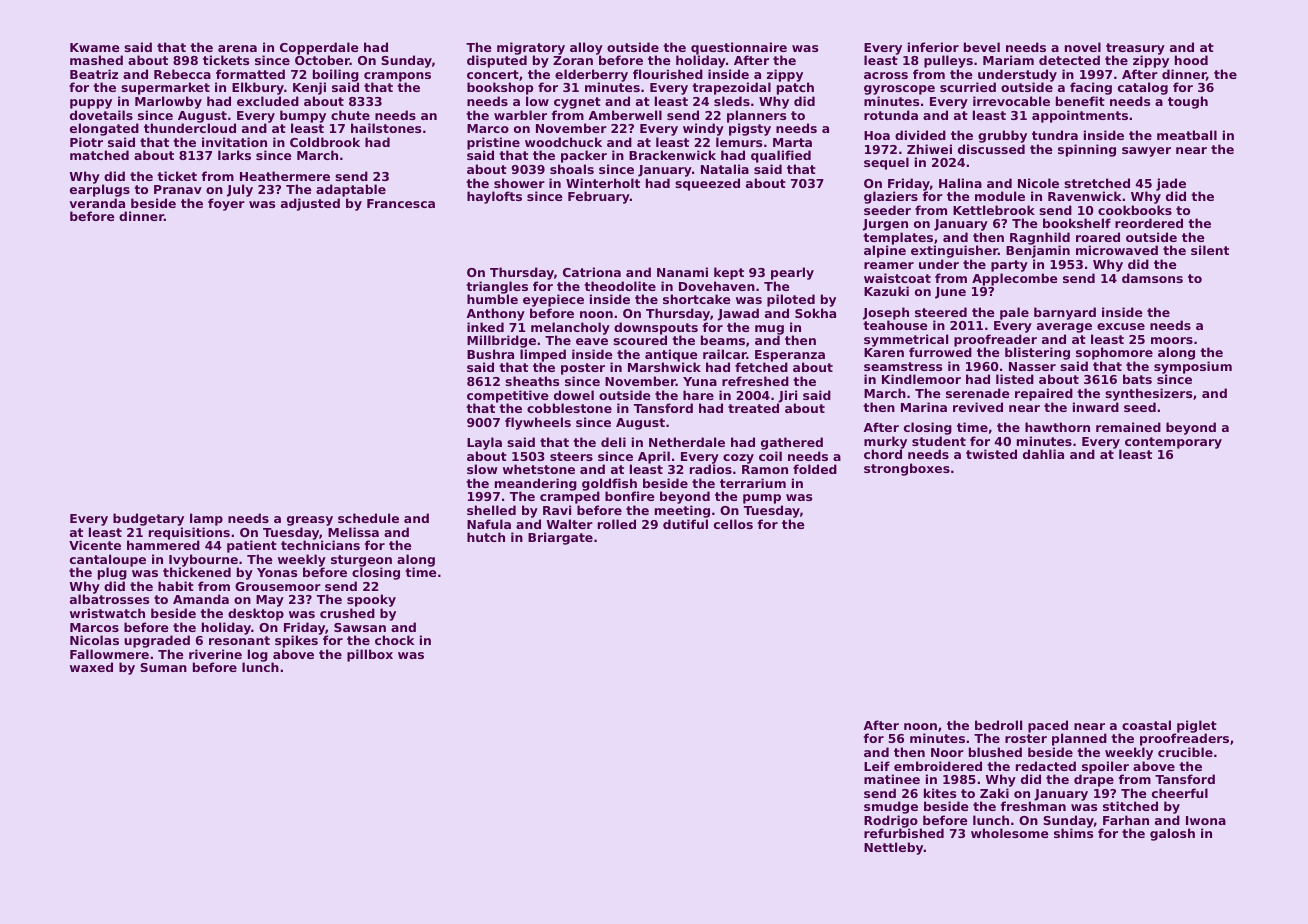 Image resolution: width=1308 pixels, height=924 pixels. Describe the element at coordinates (933, 47) in the page. I see `inferior` at that location.
